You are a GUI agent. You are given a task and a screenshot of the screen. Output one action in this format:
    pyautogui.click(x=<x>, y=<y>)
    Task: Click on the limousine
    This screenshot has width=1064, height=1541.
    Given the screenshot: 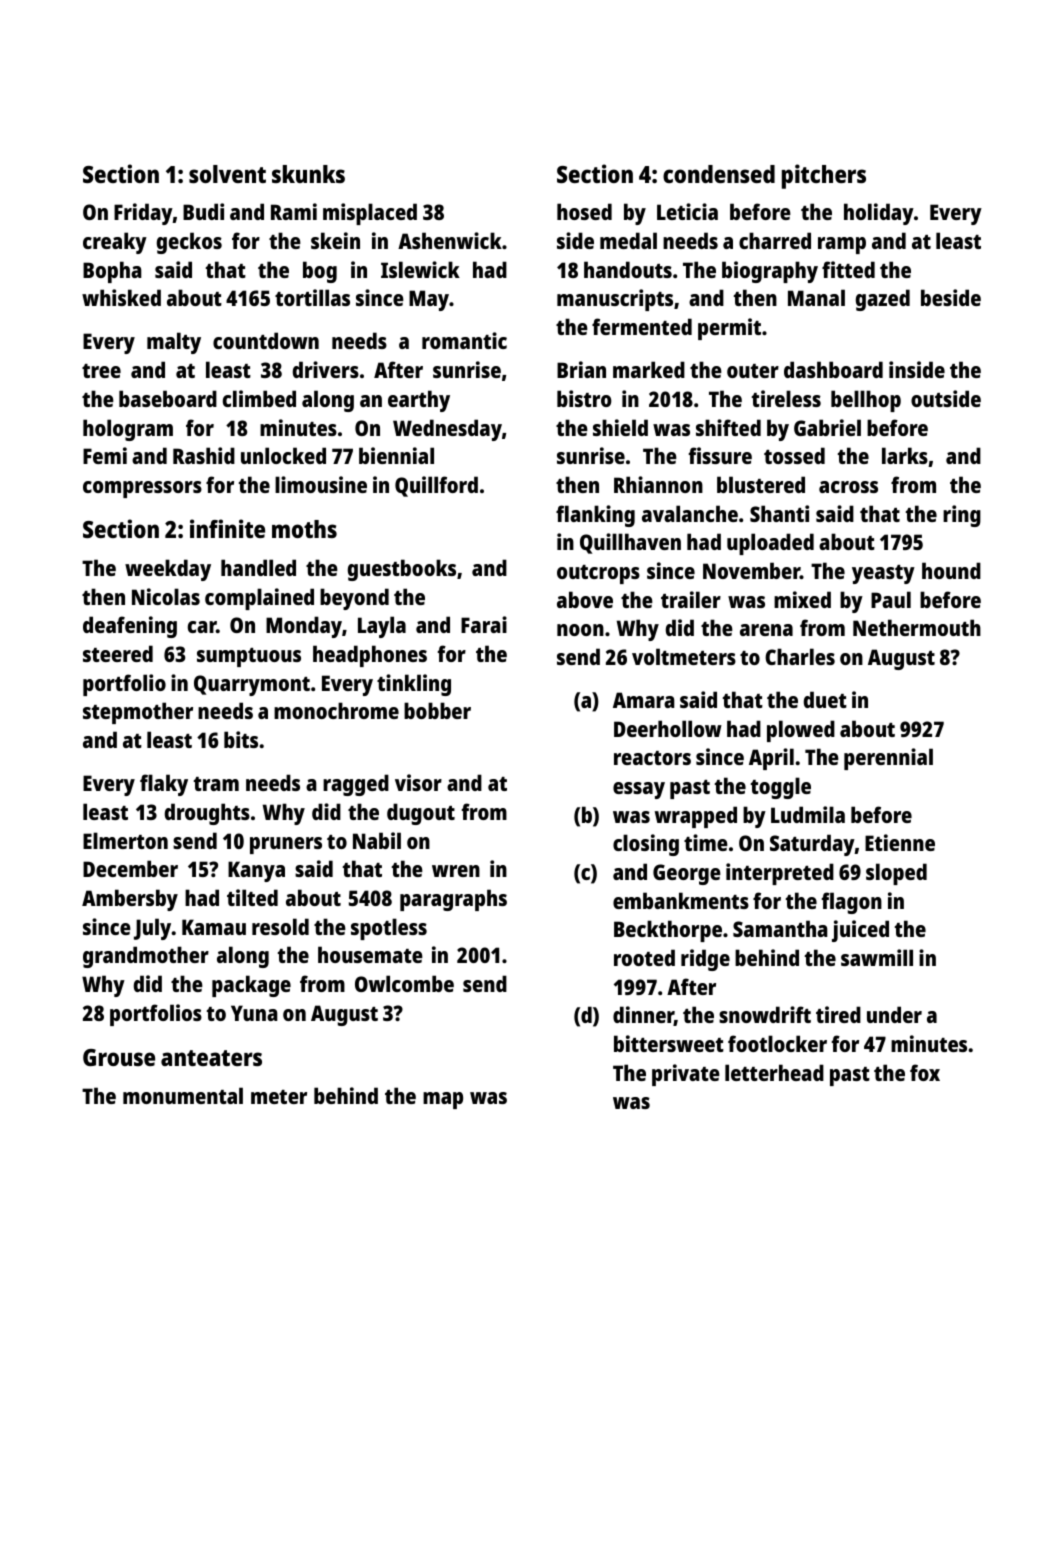 What is the action you would take?
    pyautogui.click(x=321, y=484)
